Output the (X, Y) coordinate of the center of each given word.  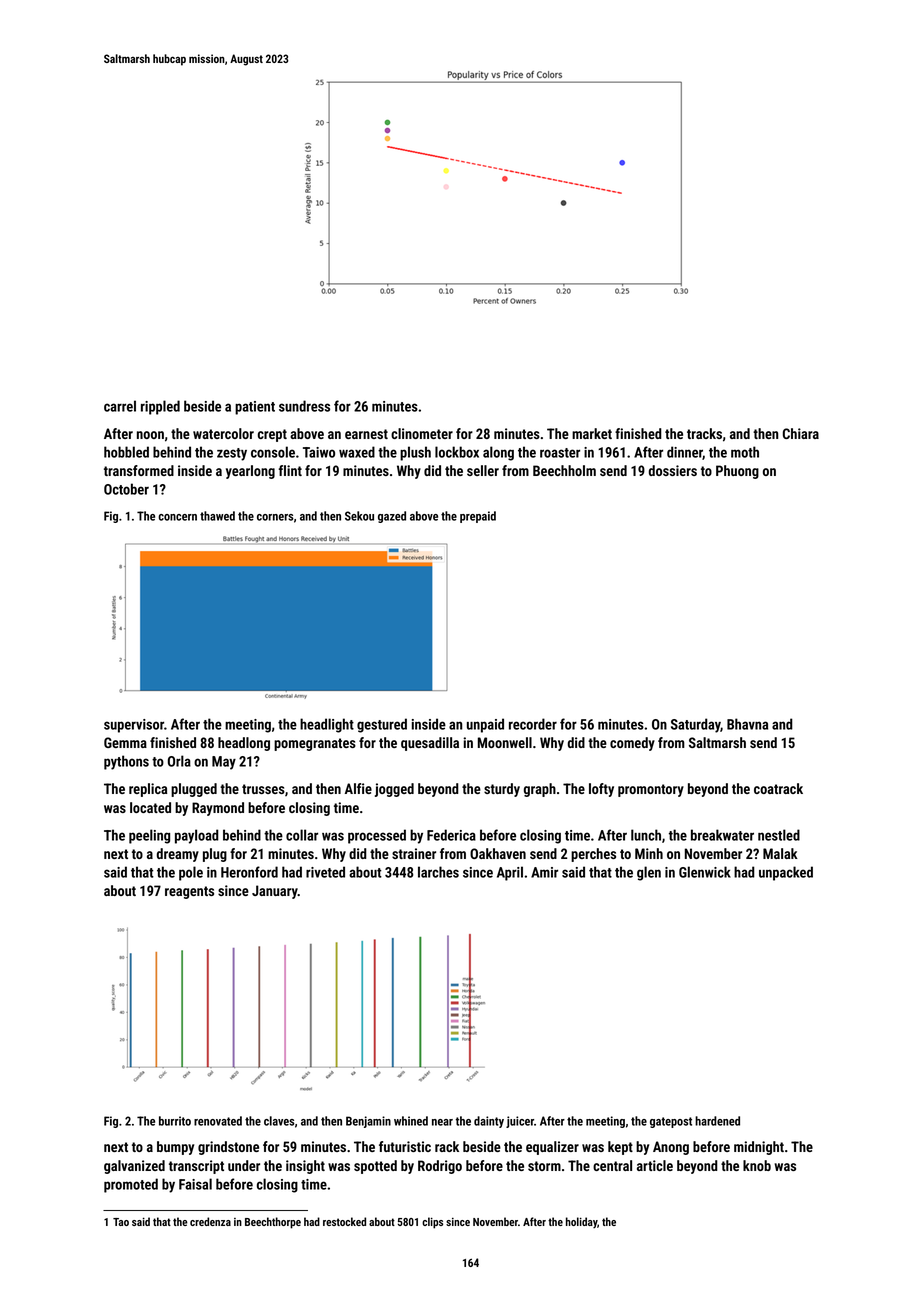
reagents (189, 892)
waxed (357, 452)
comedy (632, 744)
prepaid (478, 517)
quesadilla (430, 744)
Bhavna (747, 724)
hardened (717, 1121)
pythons (126, 762)
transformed (139, 470)
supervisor (134, 726)
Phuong (737, 472)
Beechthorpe (273, 1223)
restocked (344, 1221)
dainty (489, 1122)
